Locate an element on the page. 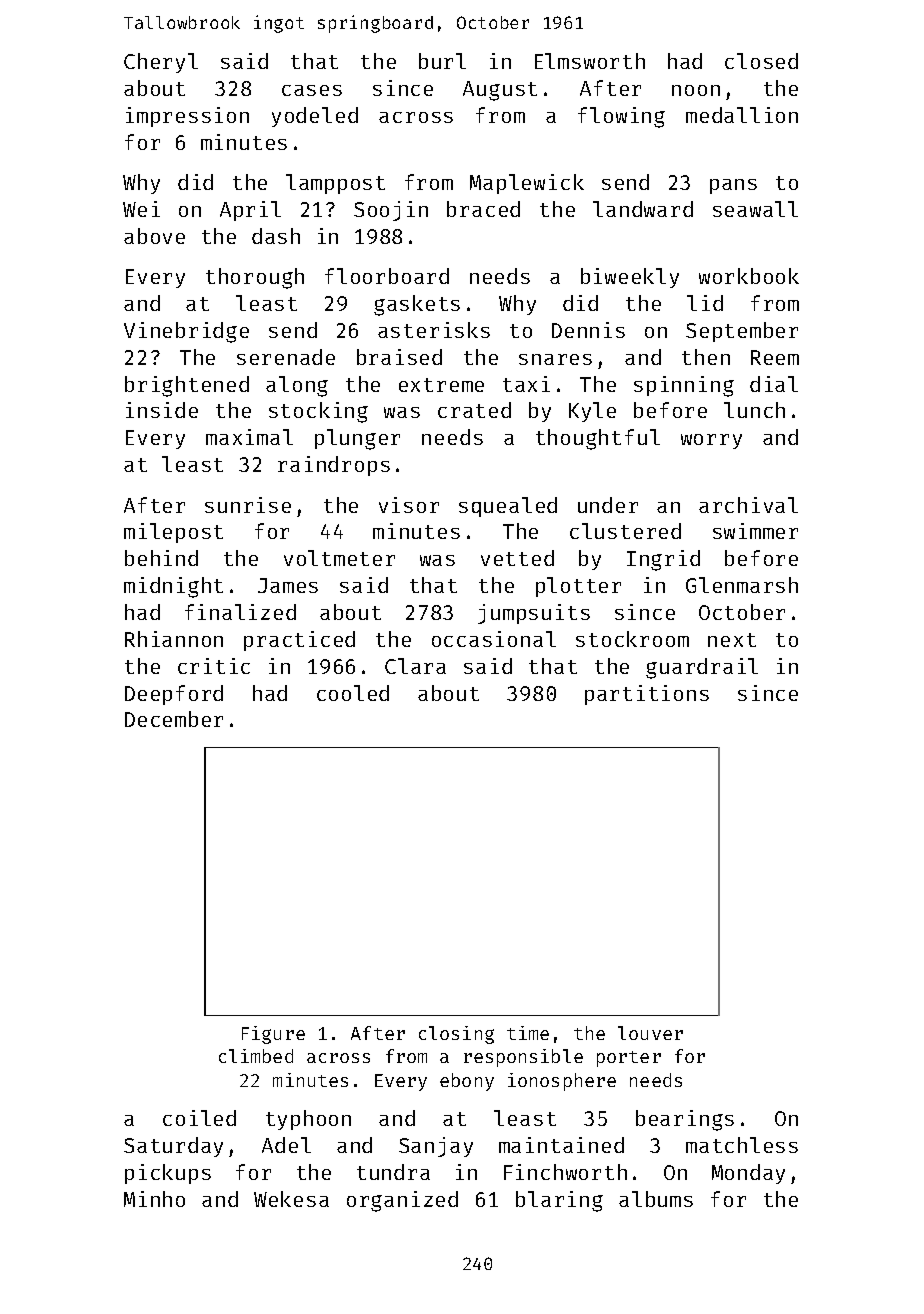  cooled is located at coordinates (353, 693).
